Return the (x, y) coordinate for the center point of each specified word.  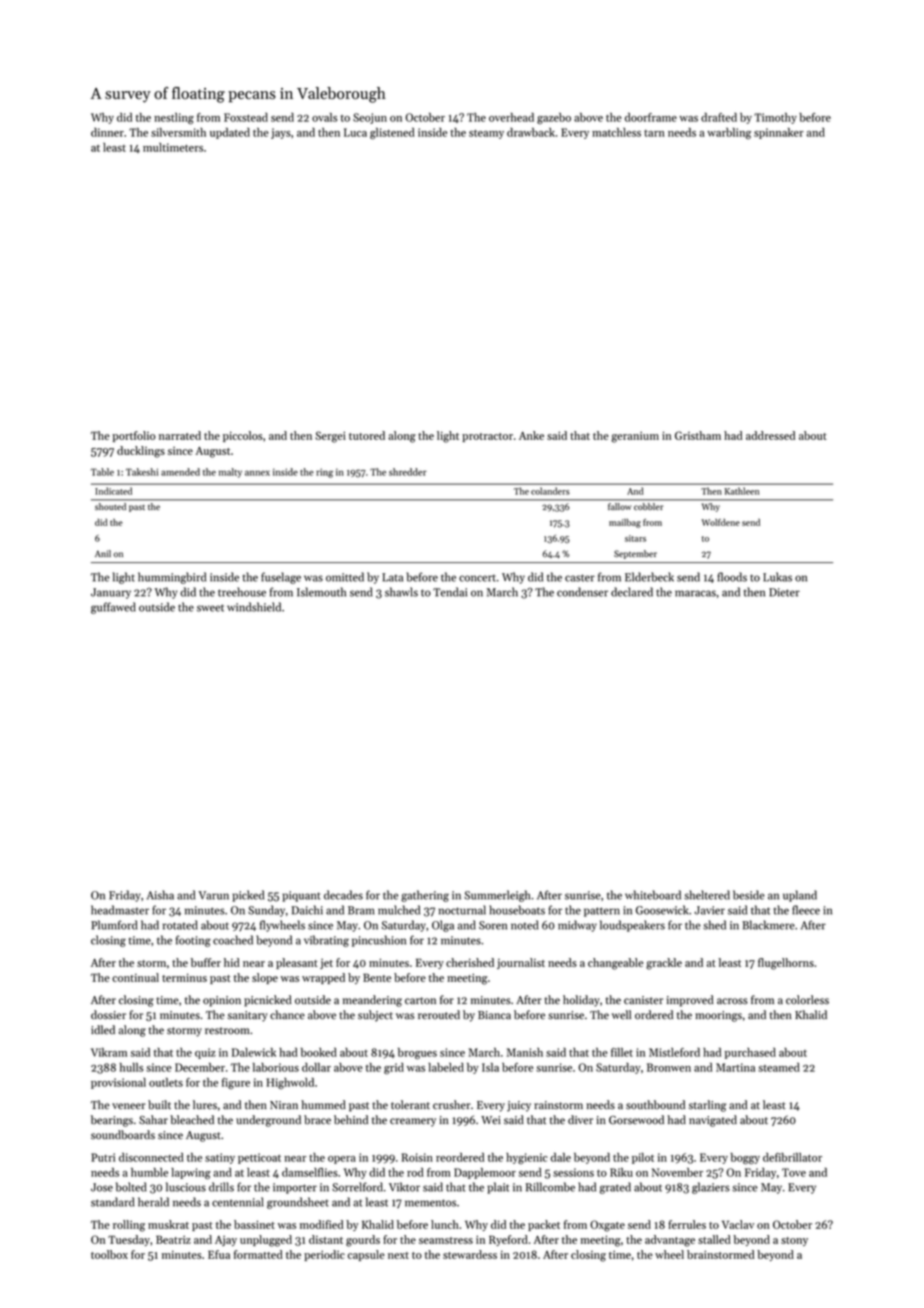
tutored (367, 435)
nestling (174, 118)
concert (477, 578)
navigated (713, 1121)
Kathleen (742, 491)
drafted (719, 117)
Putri (103, 1157)
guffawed (113, 608)
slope (265, 978)
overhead (511, 117)
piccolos (243, 436)
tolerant (410, 1105)
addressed (770, 435)
